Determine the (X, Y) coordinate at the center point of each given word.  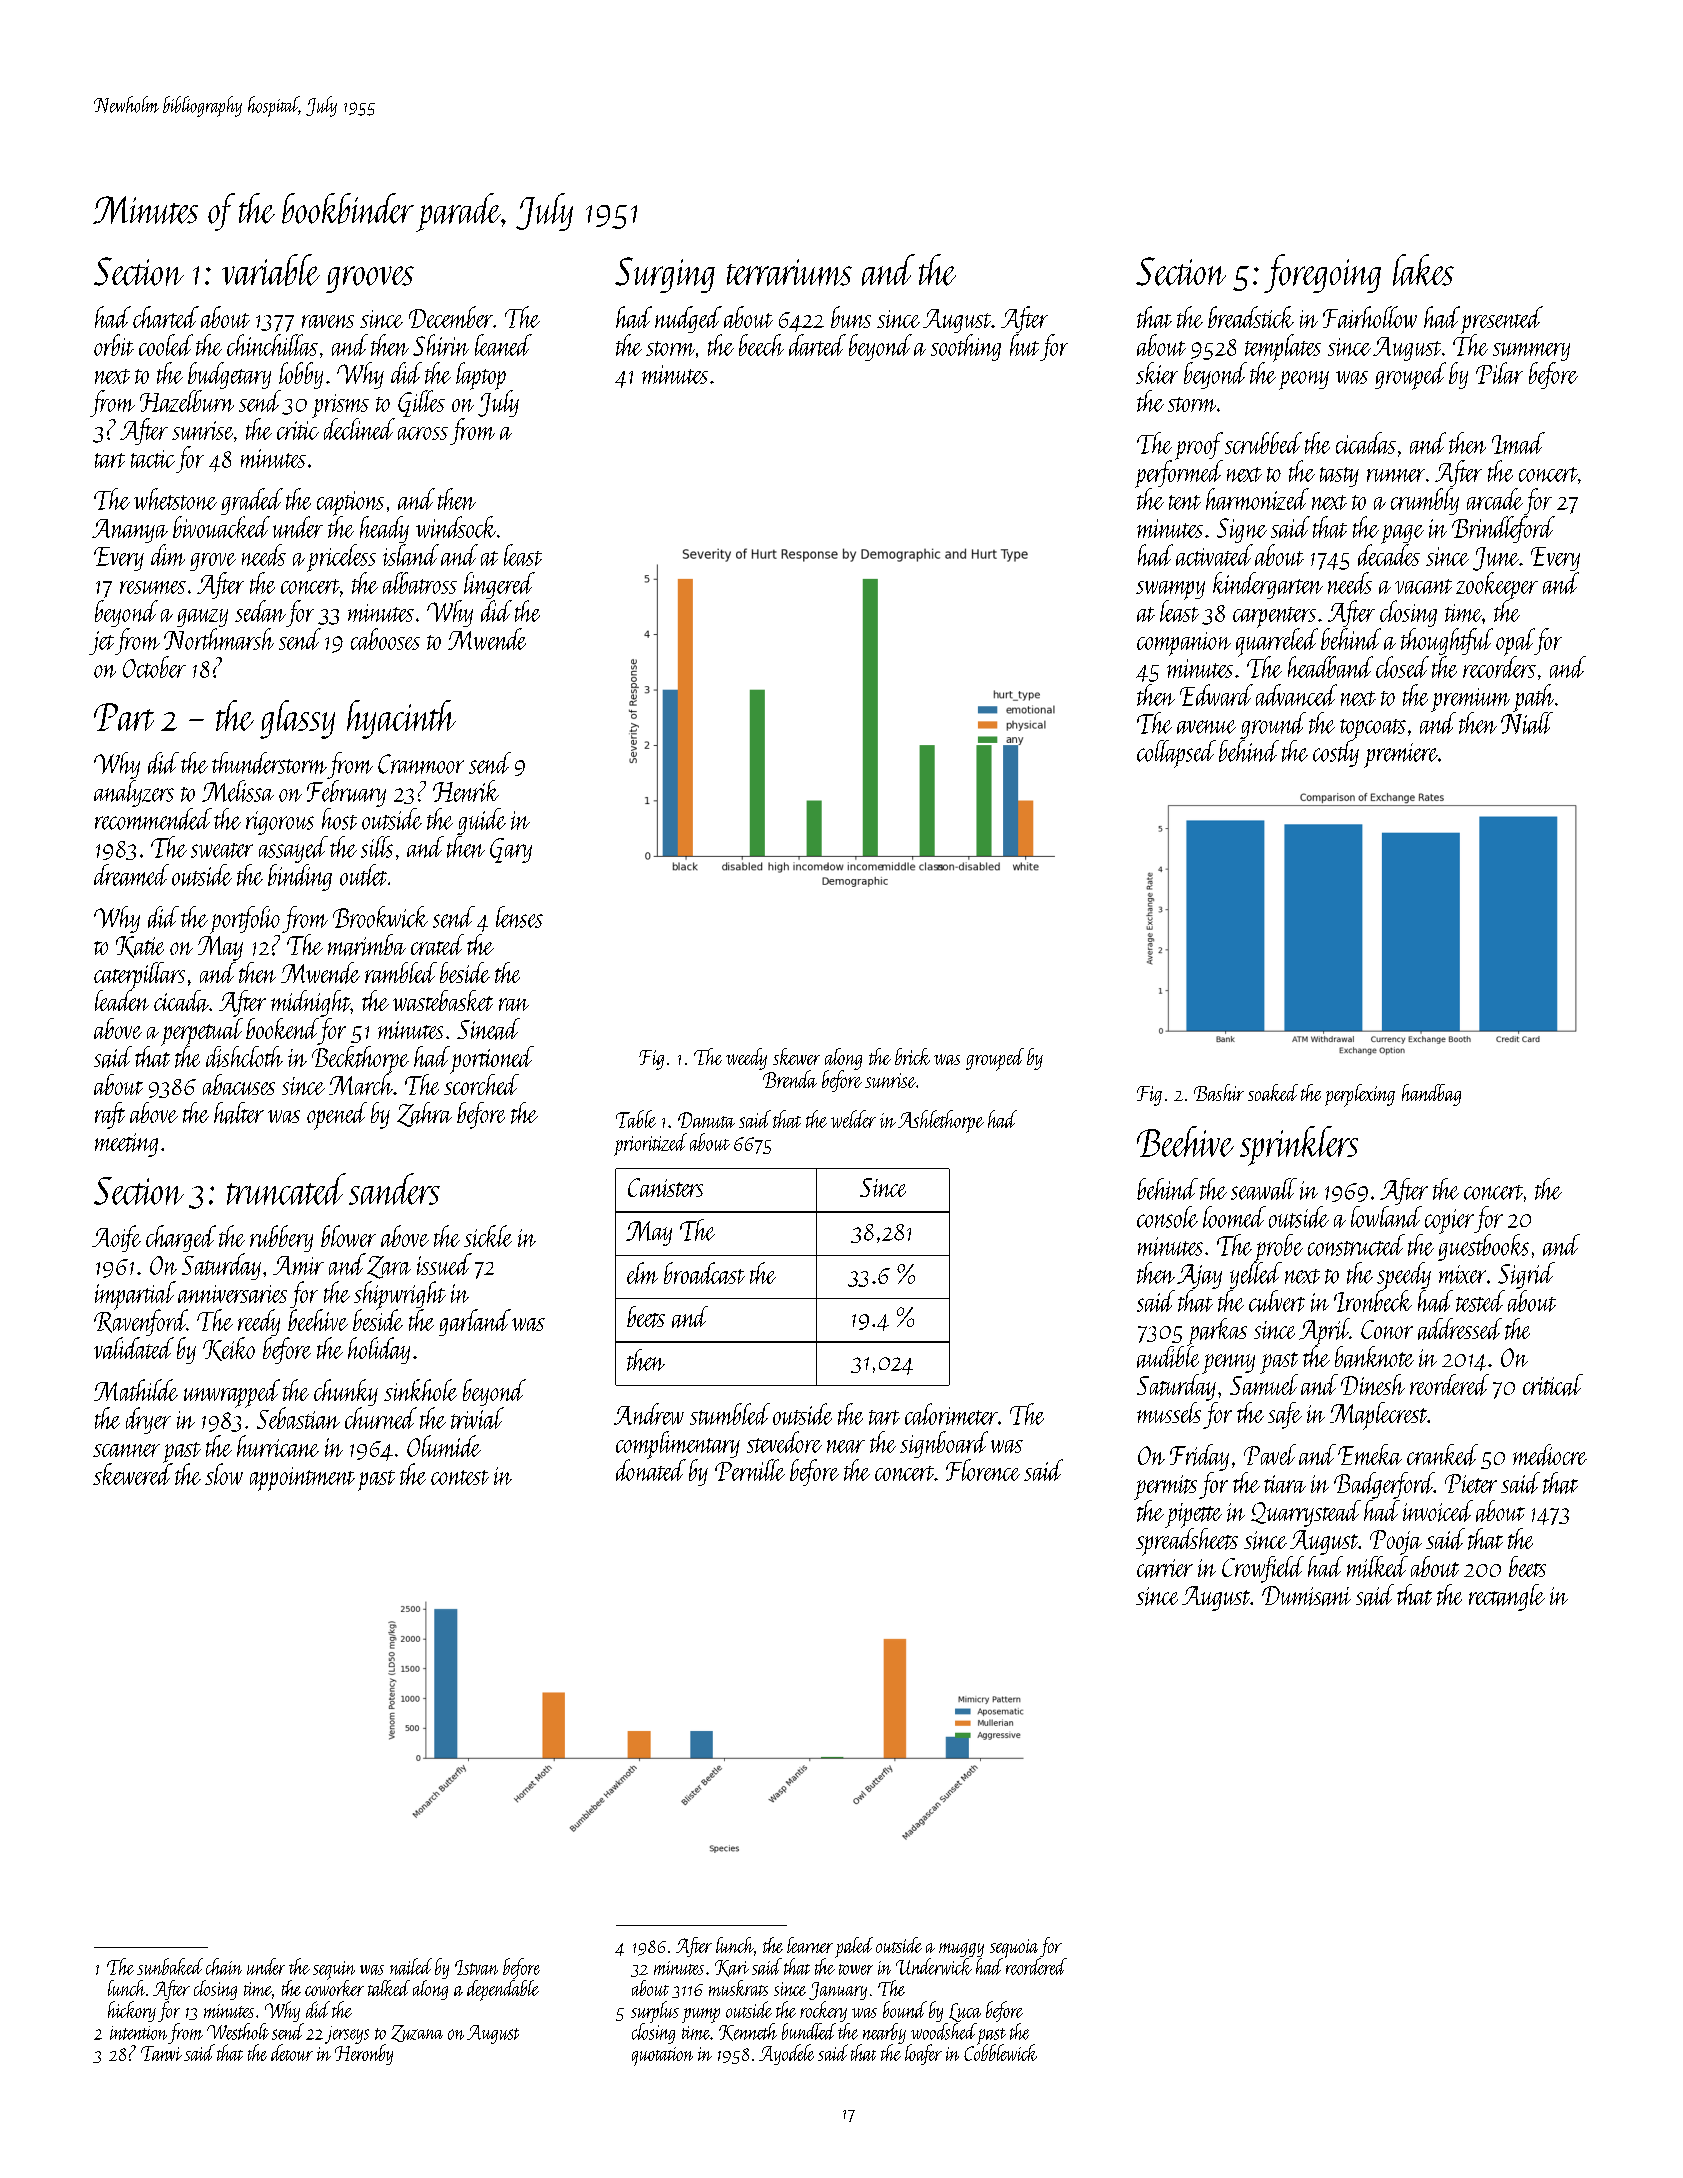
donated (651, 1470)
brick (912, 1056)
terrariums (789, 272)
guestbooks (1483, 1247)
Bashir (1219, 1092)
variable (271, 270)
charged (181, 1238)
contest (460, 1477)
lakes (1423, 270)
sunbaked (170, 1966)
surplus (655, 2012)
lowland (1386, 1217)
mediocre (1550, 1455)
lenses (519, 917)
